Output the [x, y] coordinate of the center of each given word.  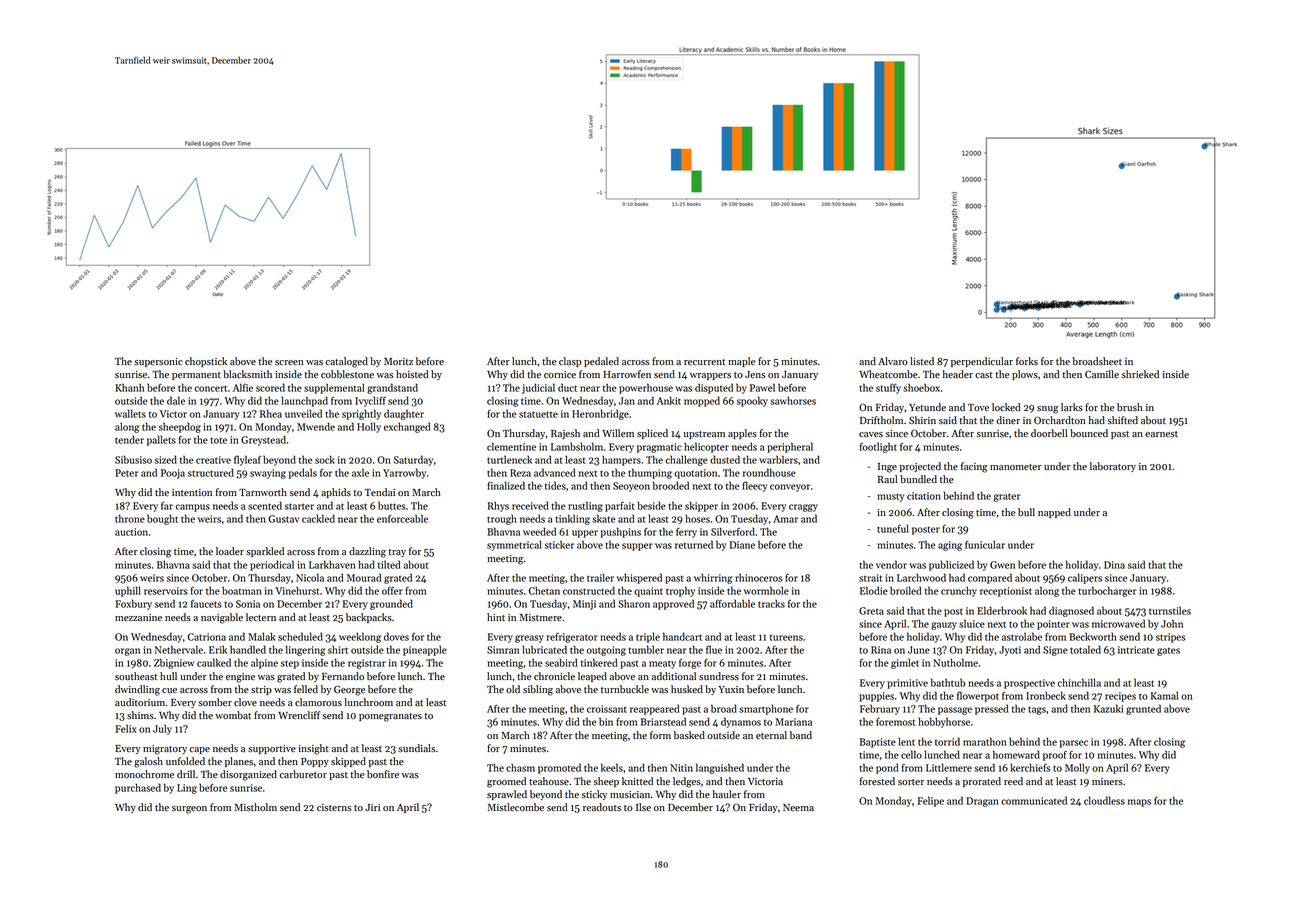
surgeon [189, 810]
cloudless [1104, 800]
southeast [136, 676]
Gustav [284, 519]
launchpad [304, 401]
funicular [985, 544]
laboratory [1113, 467]
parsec [1074, 744]
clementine [511, 446]
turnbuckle [625, 689]
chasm [520, 767]
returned [694, 544]
